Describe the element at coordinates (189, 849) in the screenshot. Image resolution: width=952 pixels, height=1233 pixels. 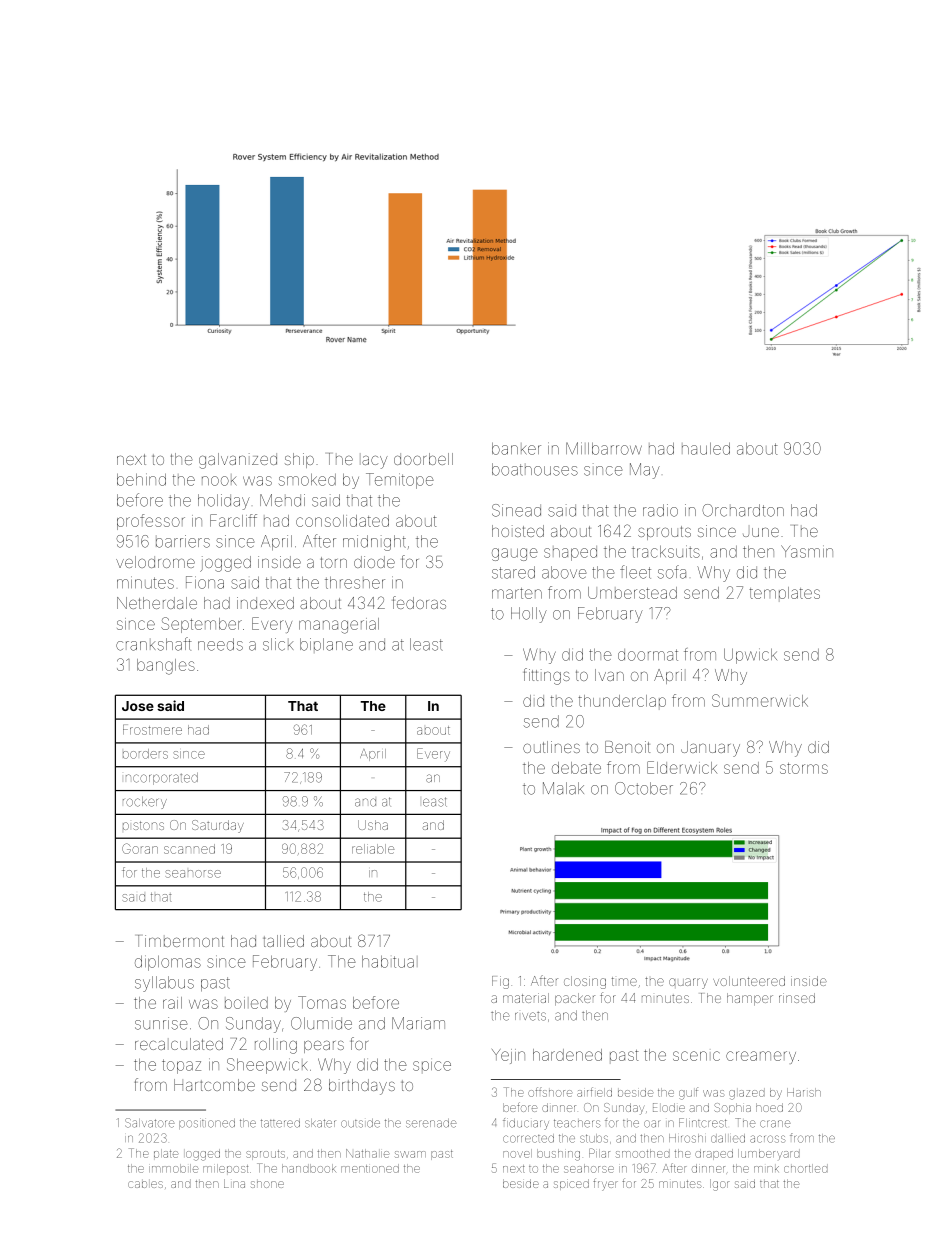
I see `scanned` at that location.
